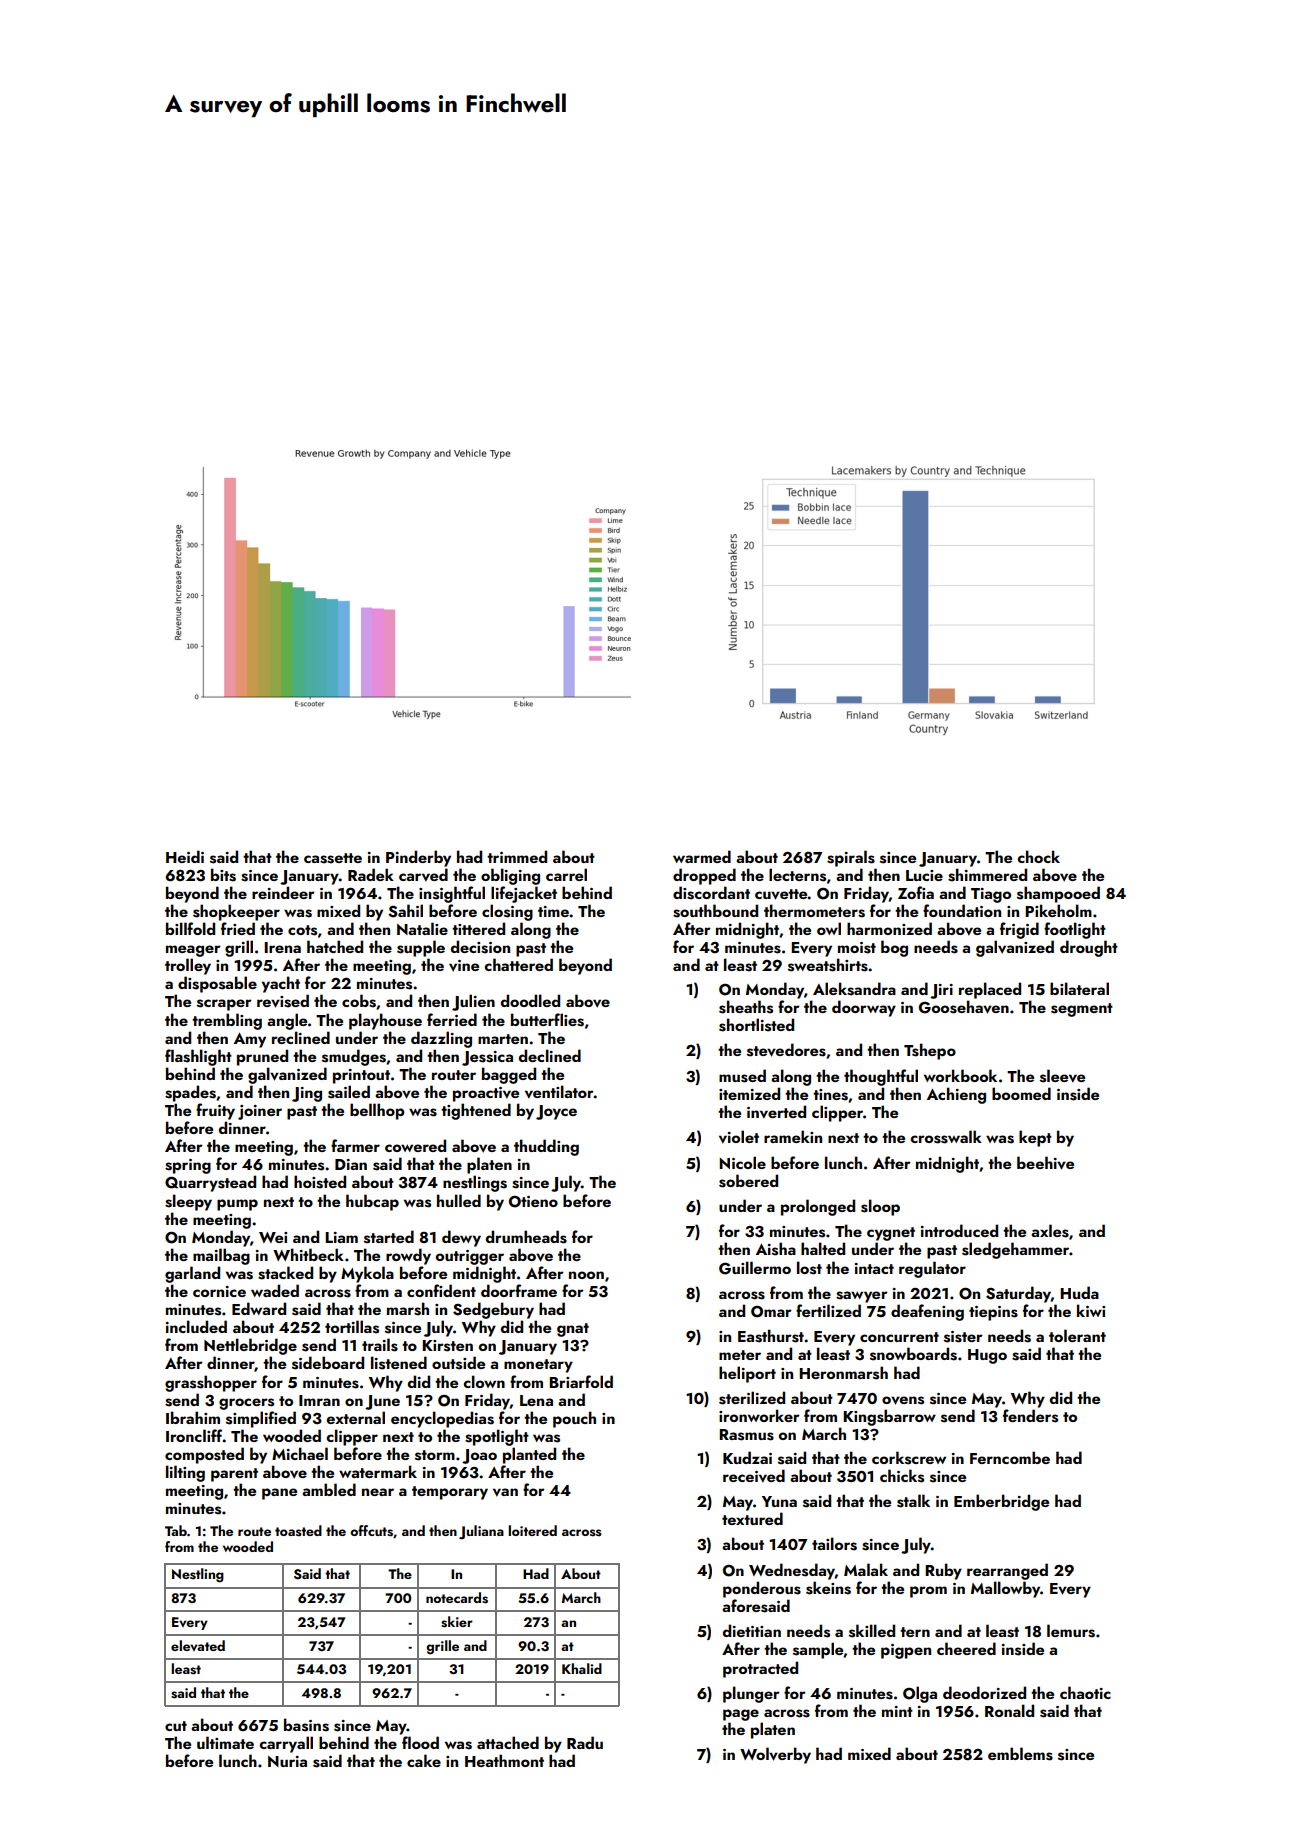  Describe the element at coordinates (287, 1761) in the page. I see `Nuria` at that location.
